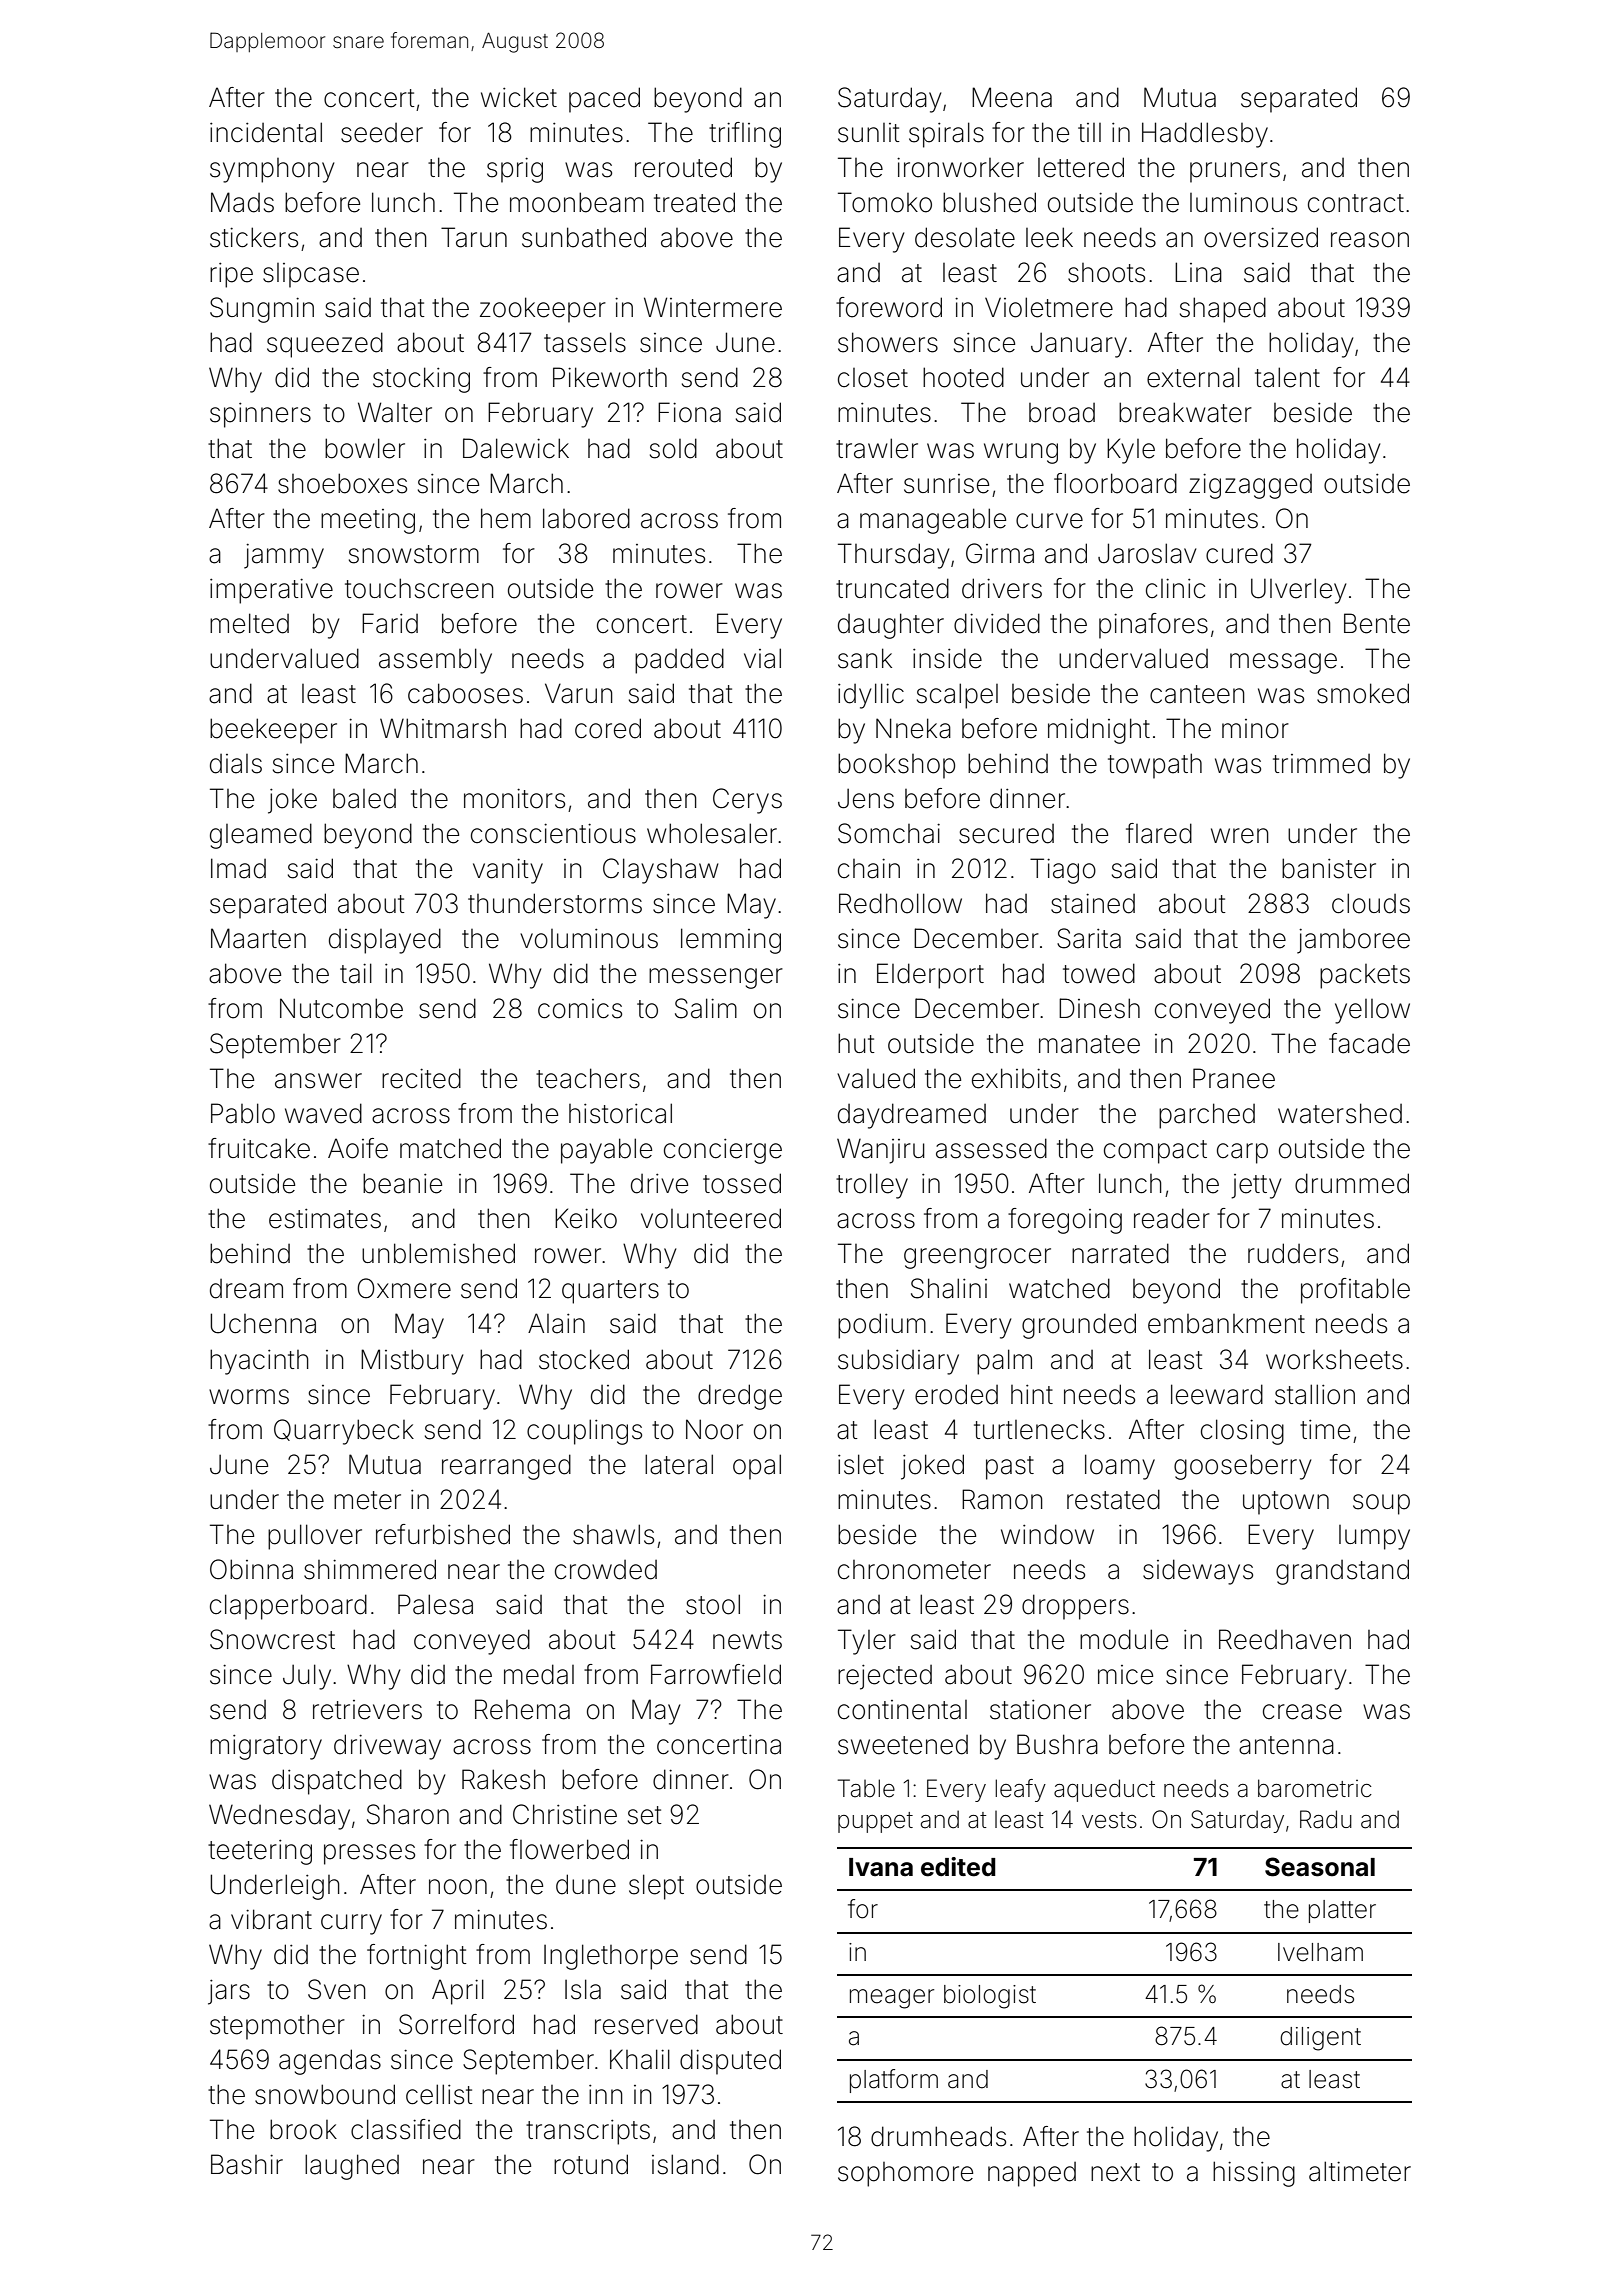 The image size is (1620, 2292). Describe the element at coordinates (1340, 1113) in the page. I see `watershed` at that location.
